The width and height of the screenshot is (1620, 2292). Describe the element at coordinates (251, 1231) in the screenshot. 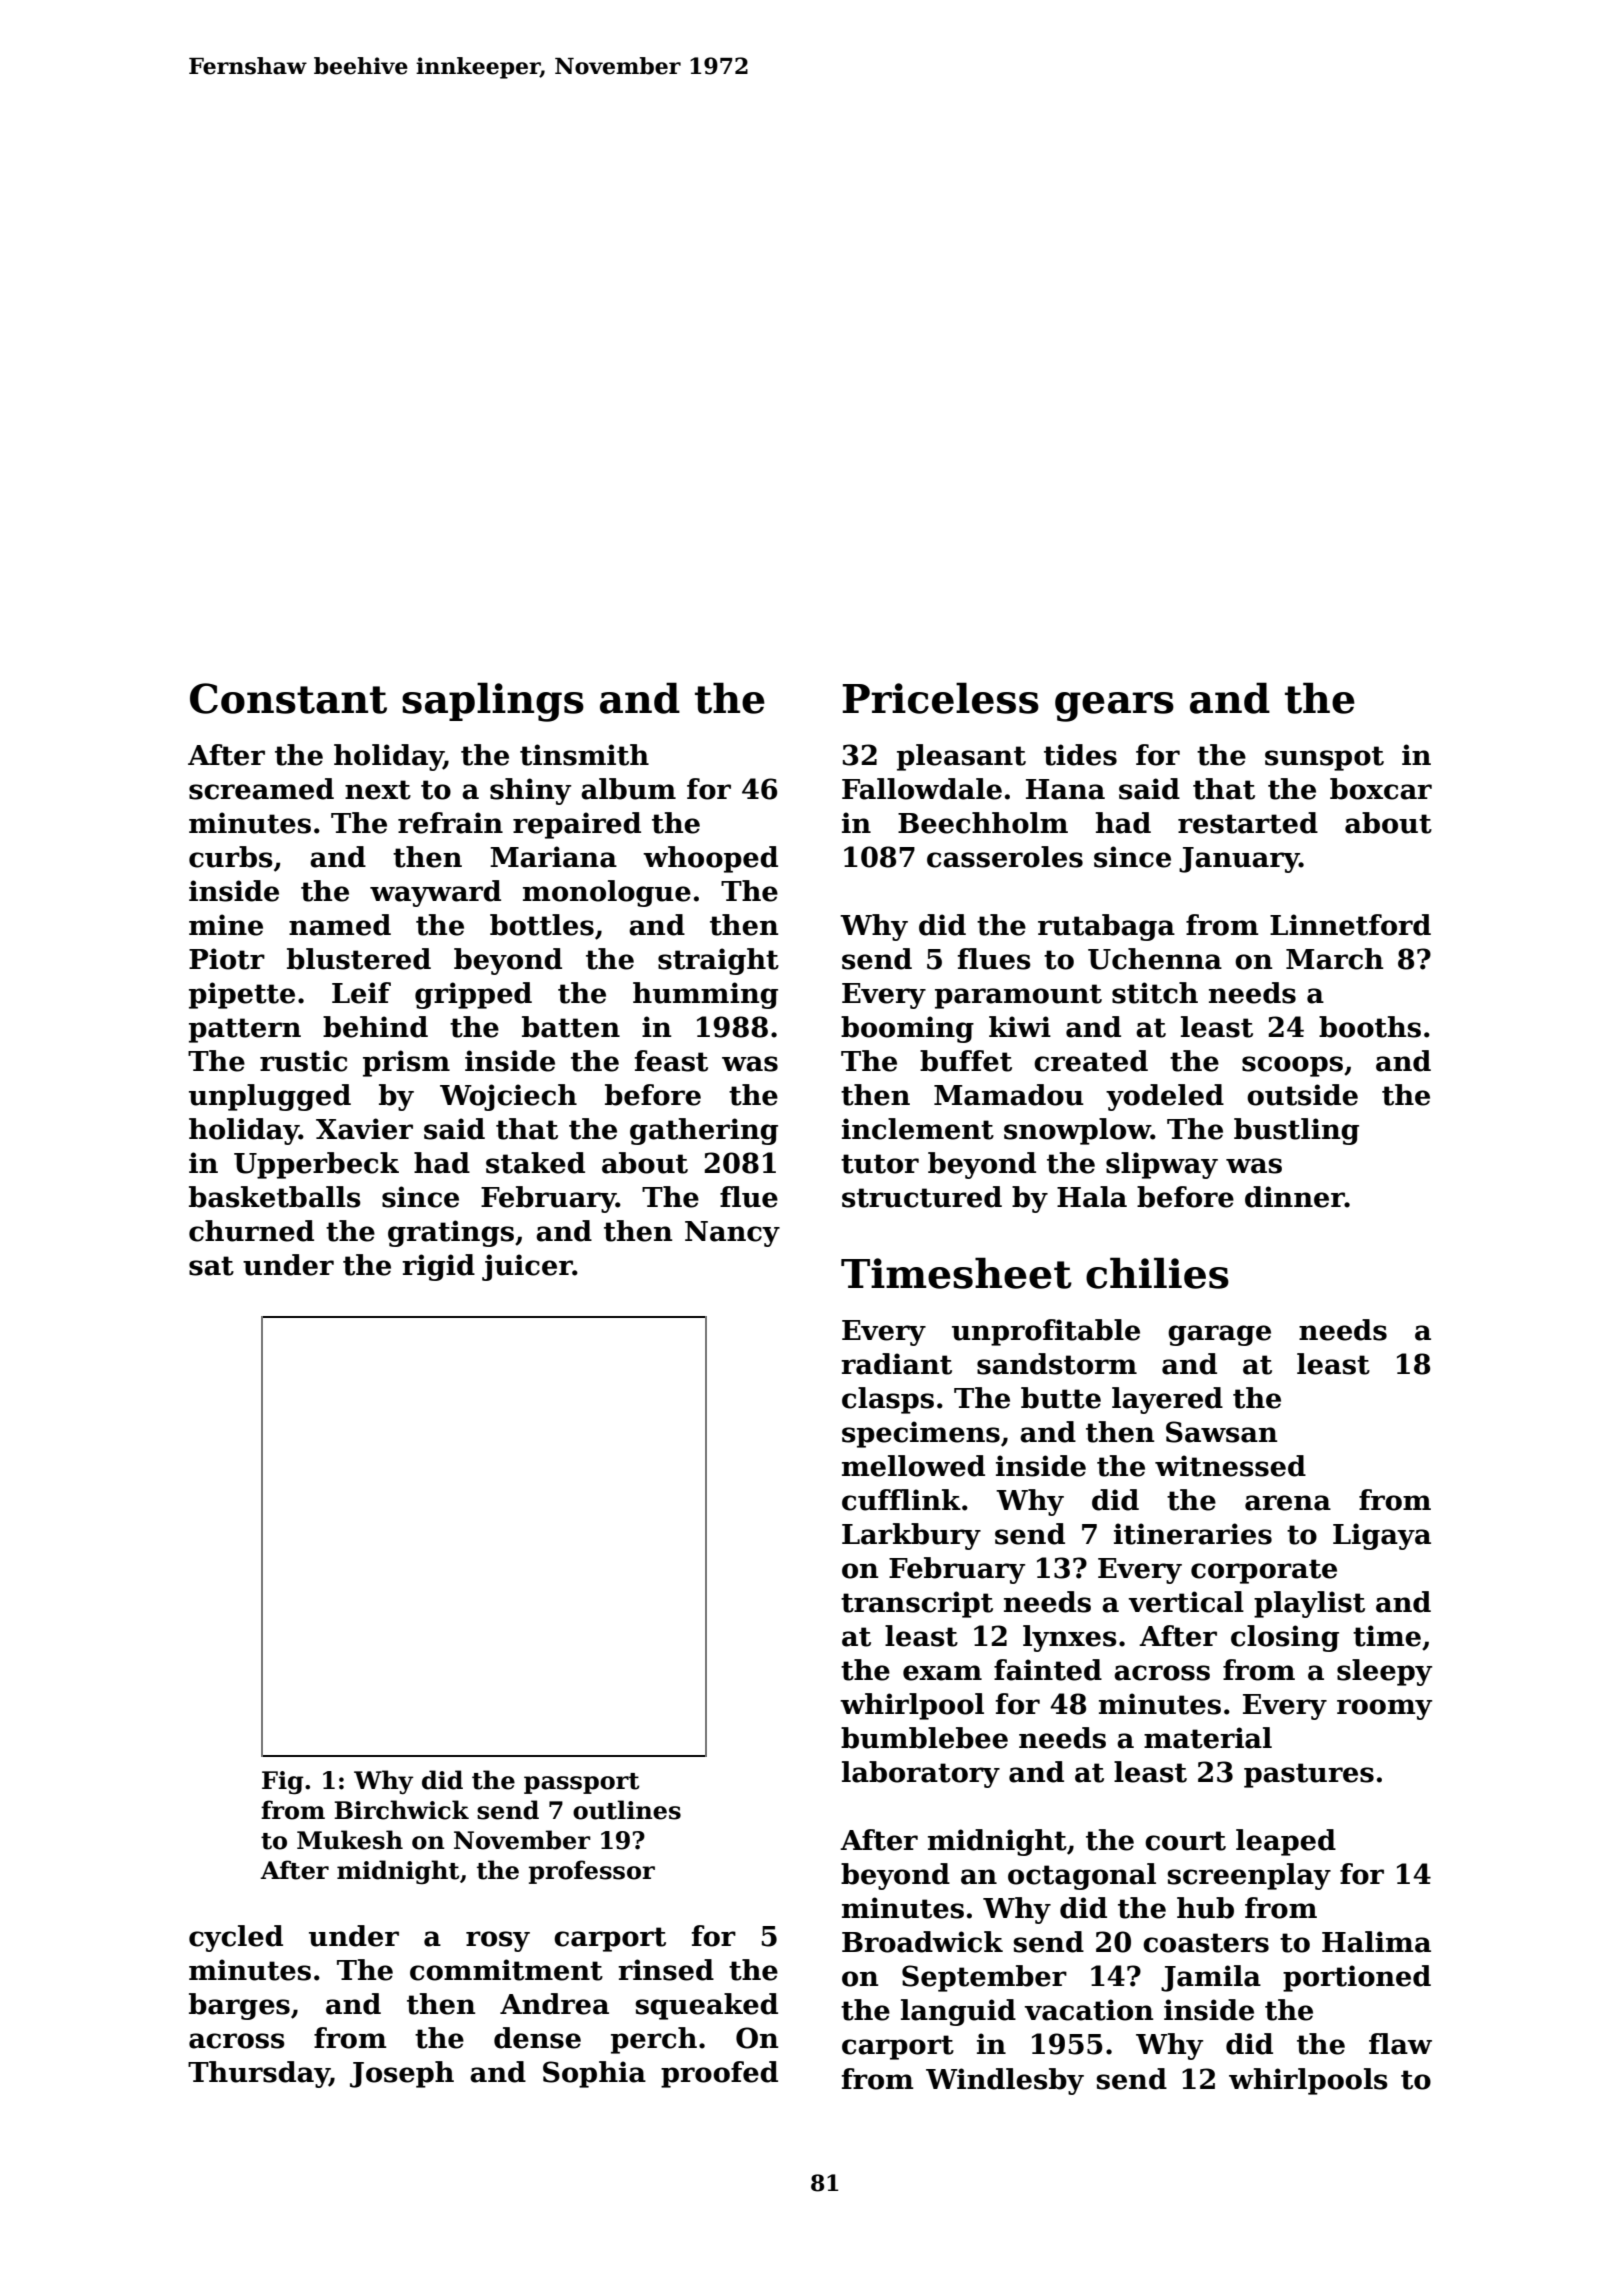

I see `churned` at that location.
